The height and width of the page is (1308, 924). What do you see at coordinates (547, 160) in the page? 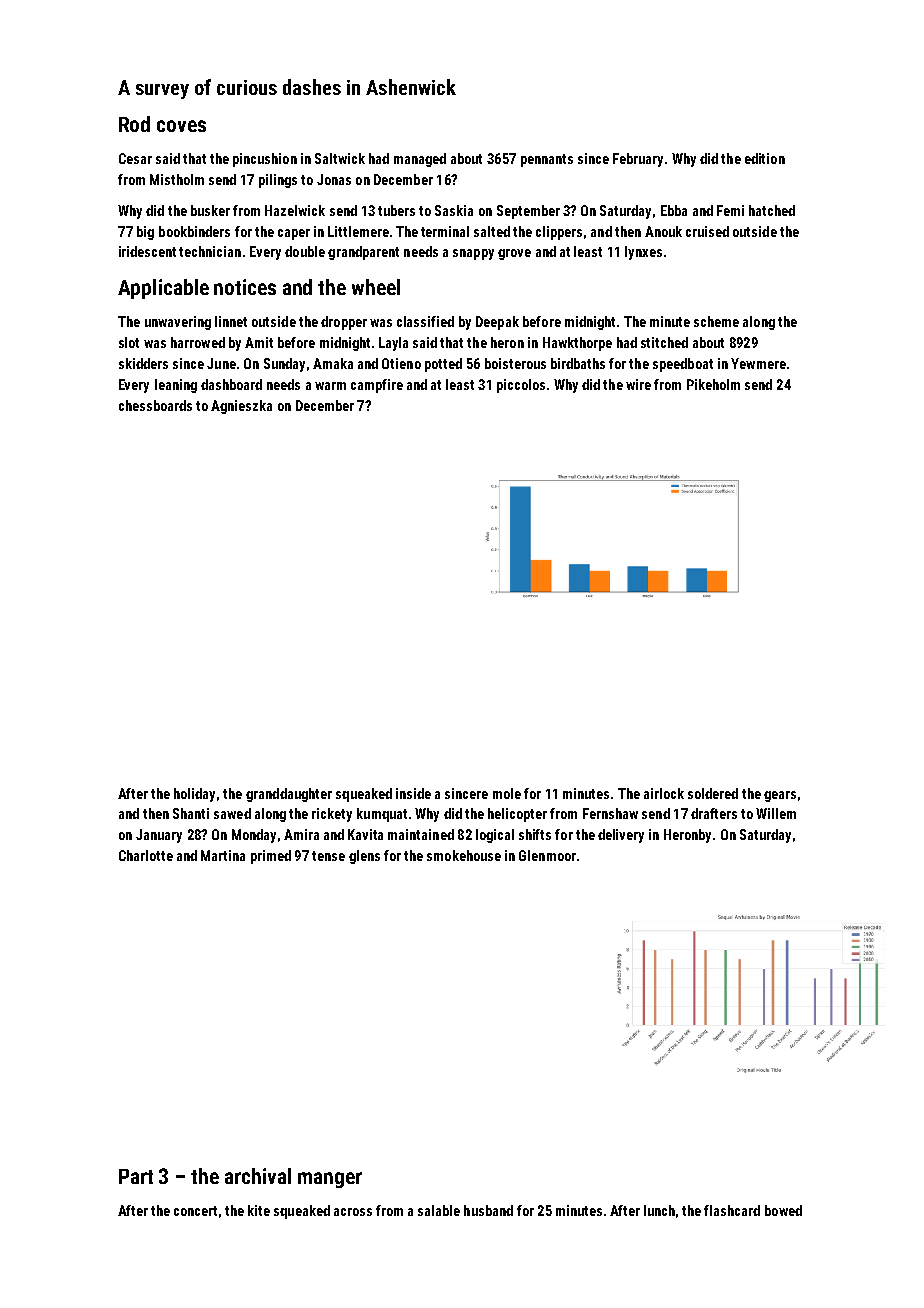
I see `pennants` at bounding box center [547, 160].
